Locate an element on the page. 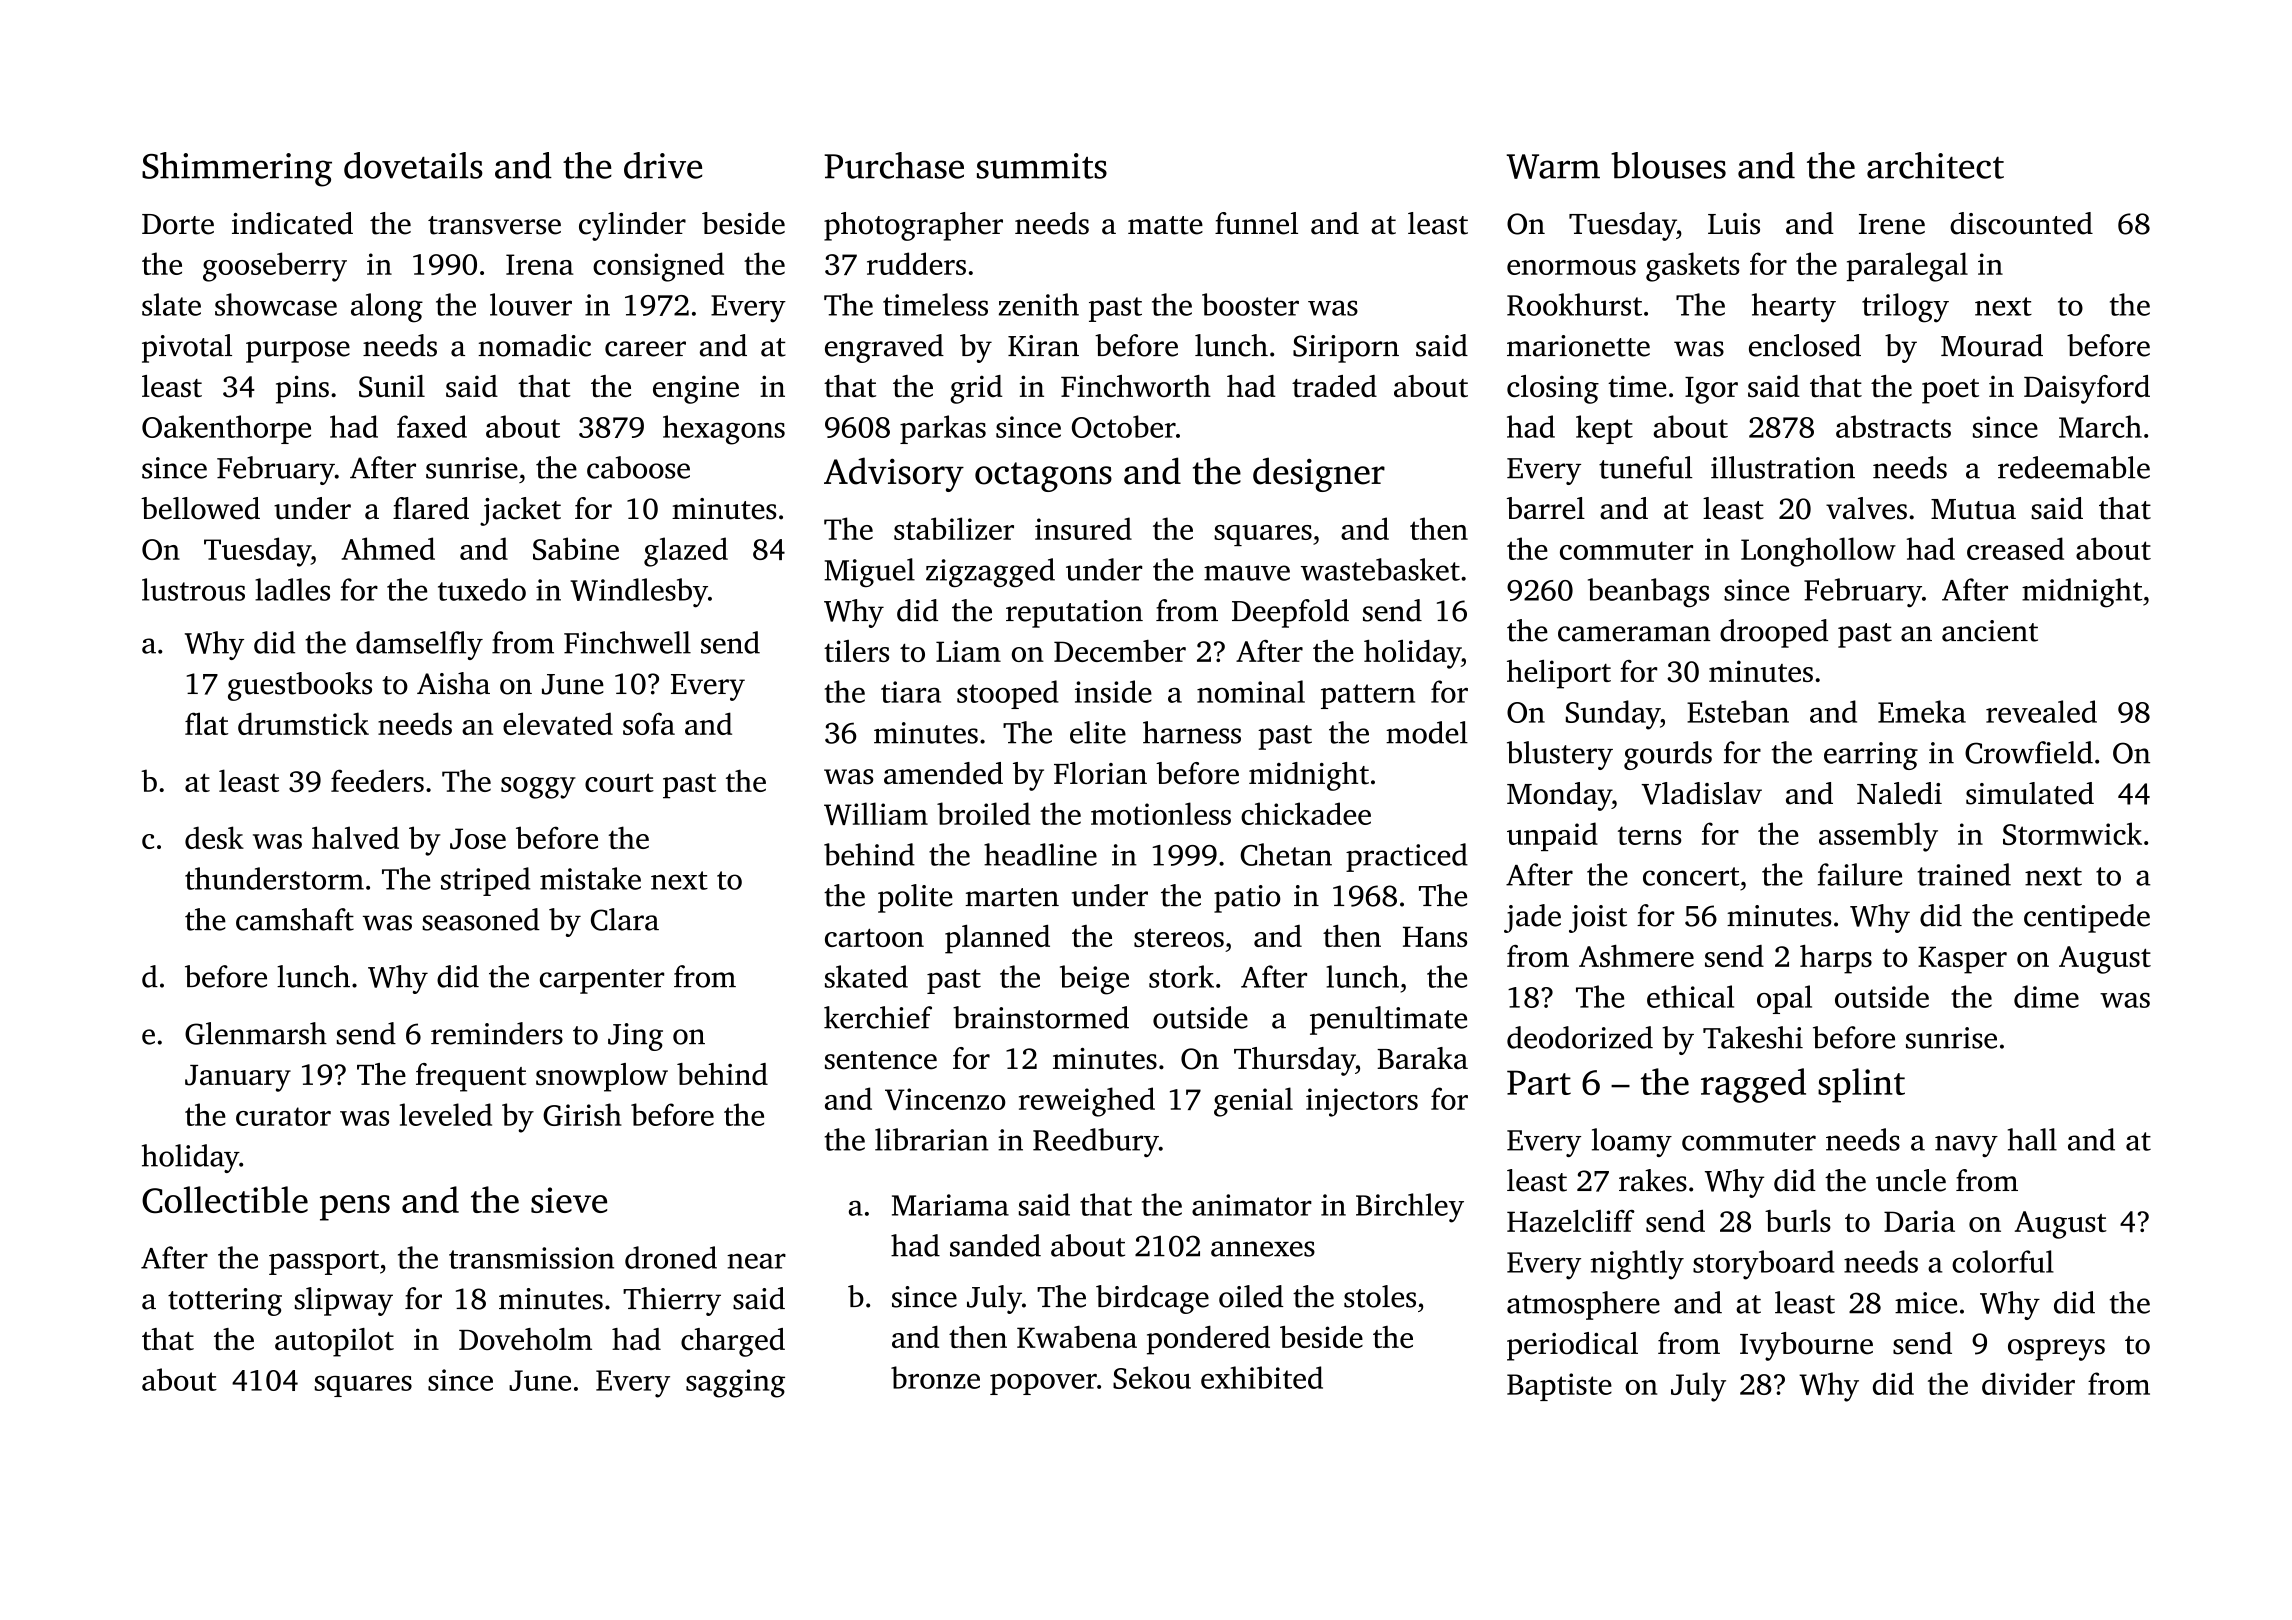 The height and width of the page is (1620, 2292). funnel is located at coordinates (1256, 223).
